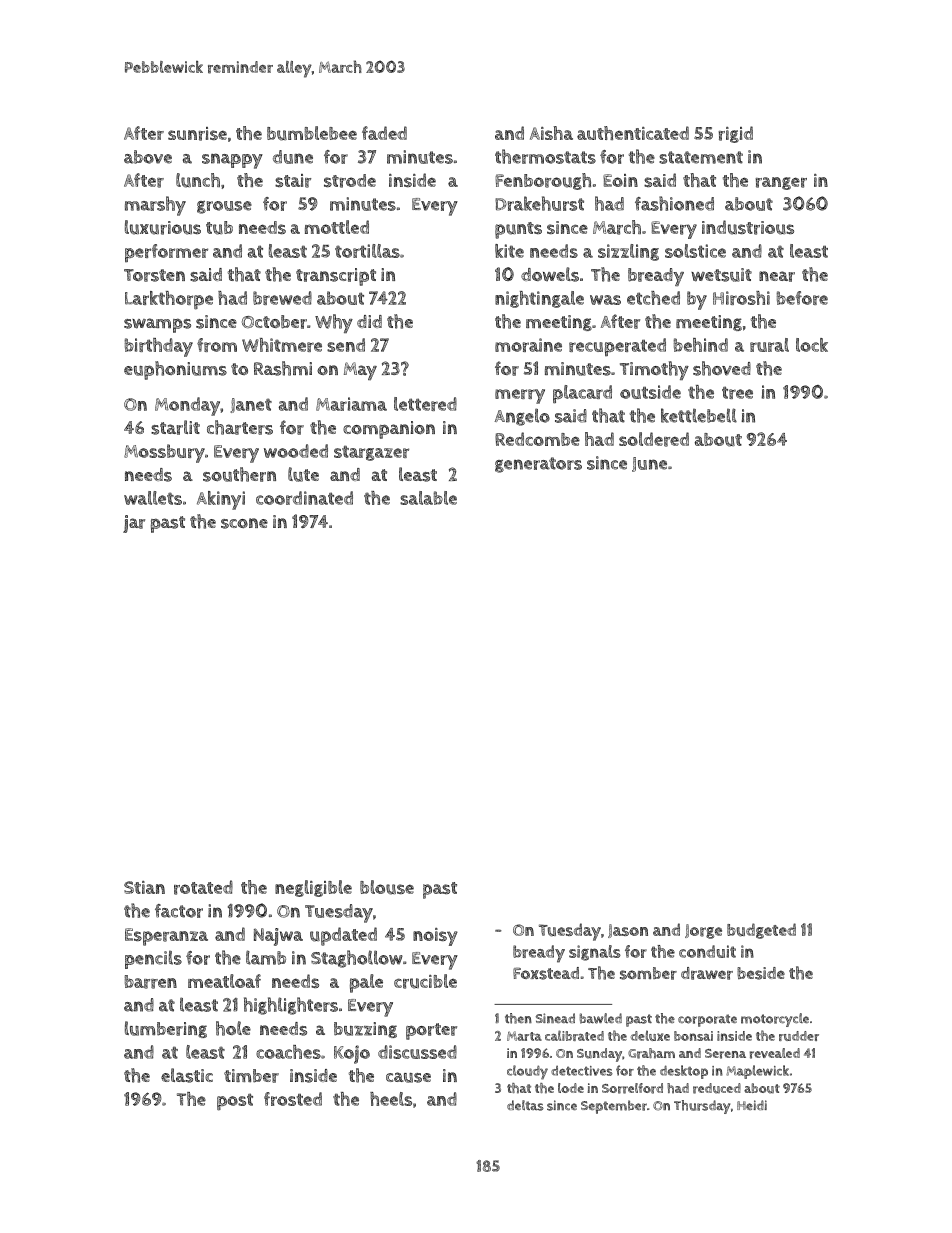 The width and height of the screenshot is (952, 1233). I want to click on bumblebee, so click(312, 133).
